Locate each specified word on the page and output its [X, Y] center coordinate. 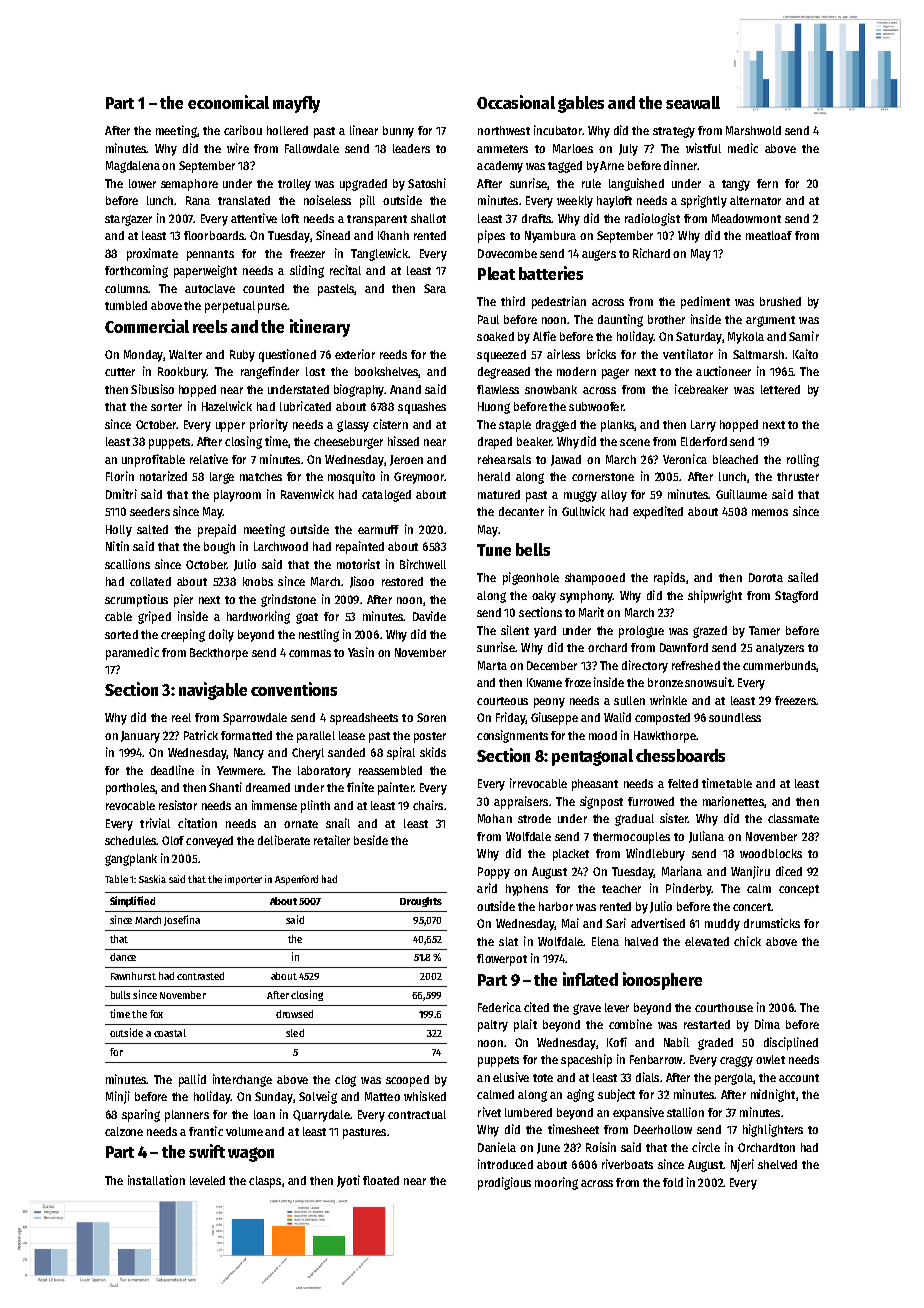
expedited [658, 512]
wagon [251, 1154]
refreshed [696, 665]
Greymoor [419, 478]
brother [666, 319]
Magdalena [133, 167]
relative [209, 459]
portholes [130, 789]
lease [352, 735]
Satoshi [427, 183]
